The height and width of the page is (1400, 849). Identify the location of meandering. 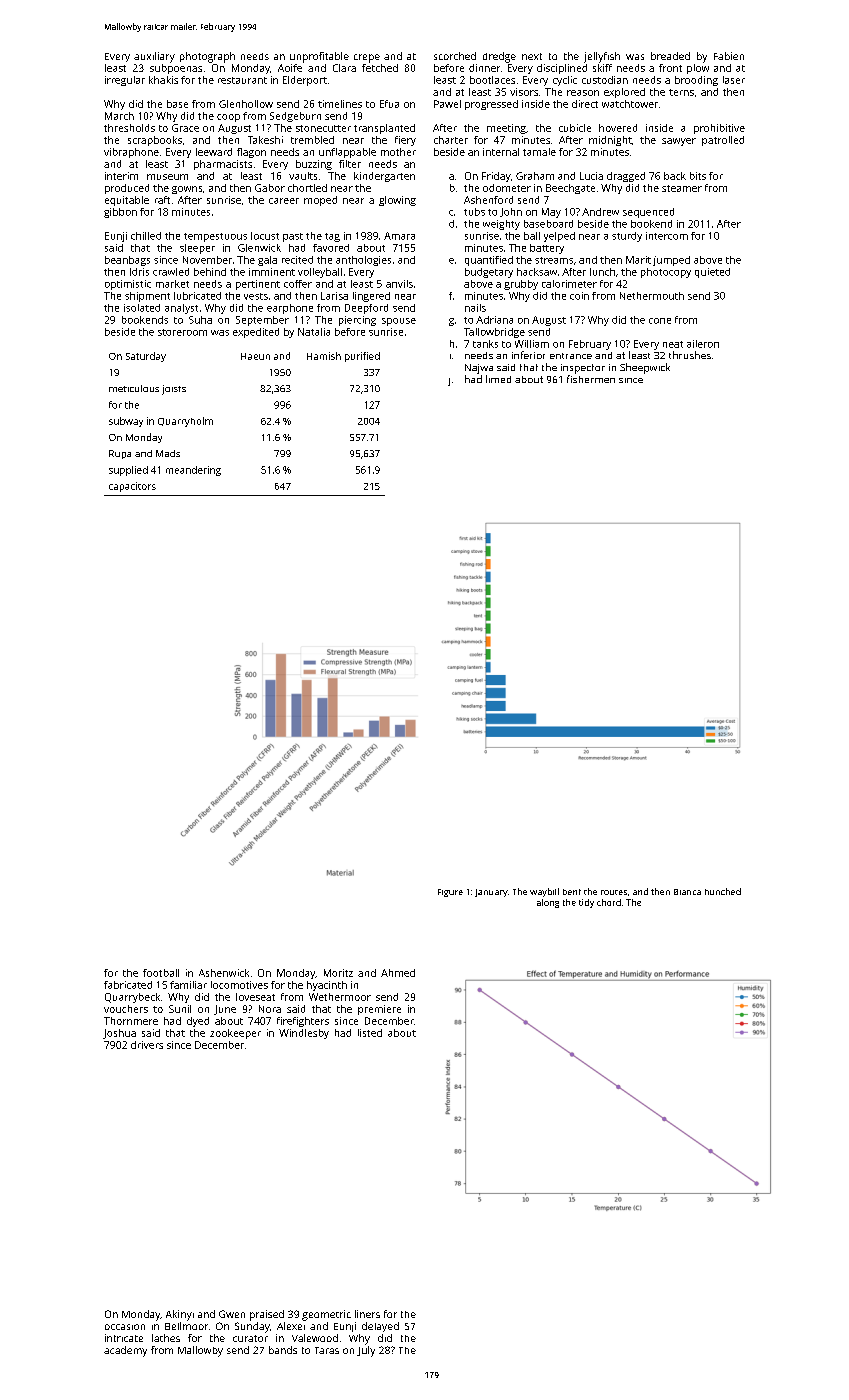
(193, 471).
